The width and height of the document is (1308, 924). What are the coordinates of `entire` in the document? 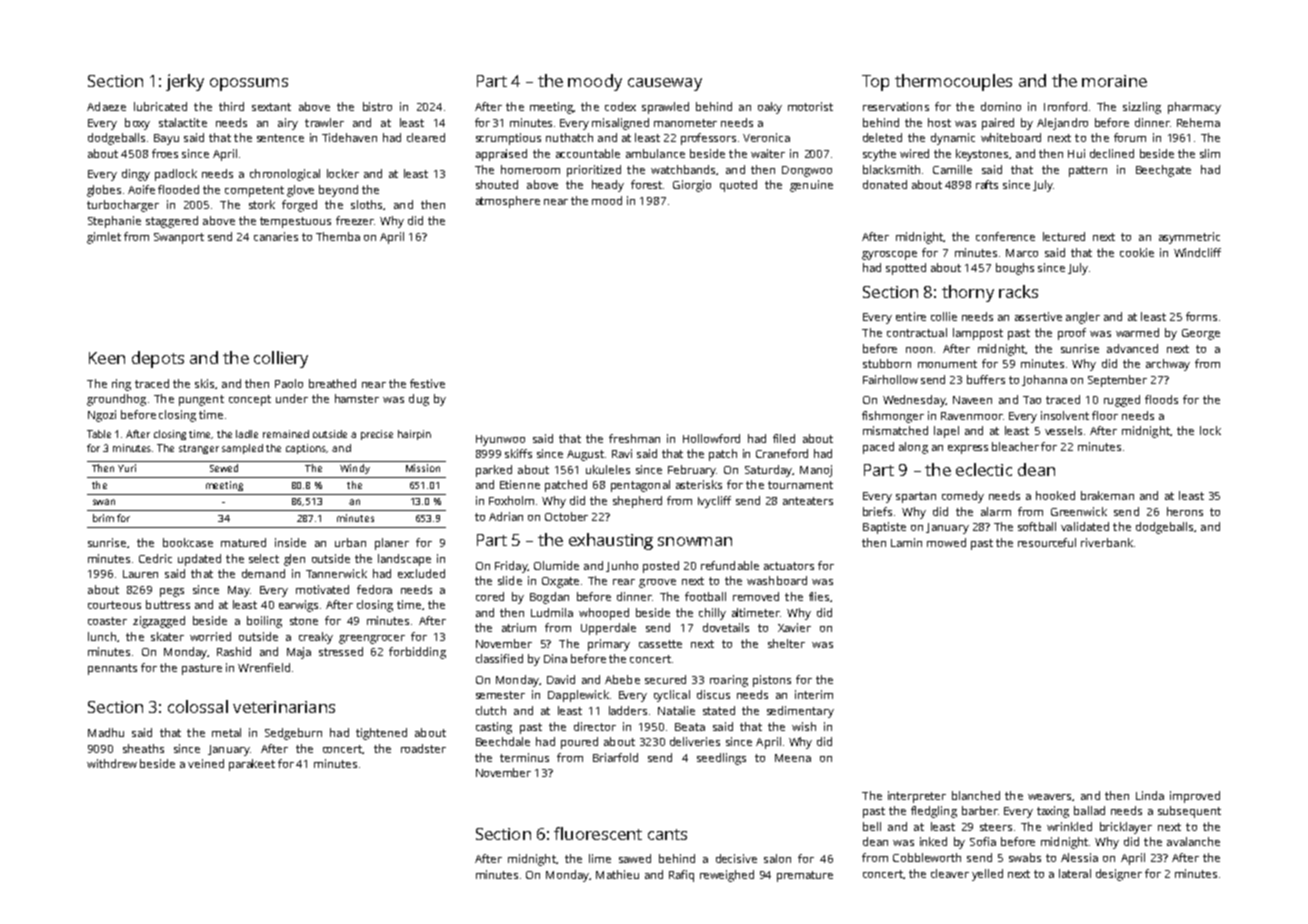 It's located at (911, 316).
